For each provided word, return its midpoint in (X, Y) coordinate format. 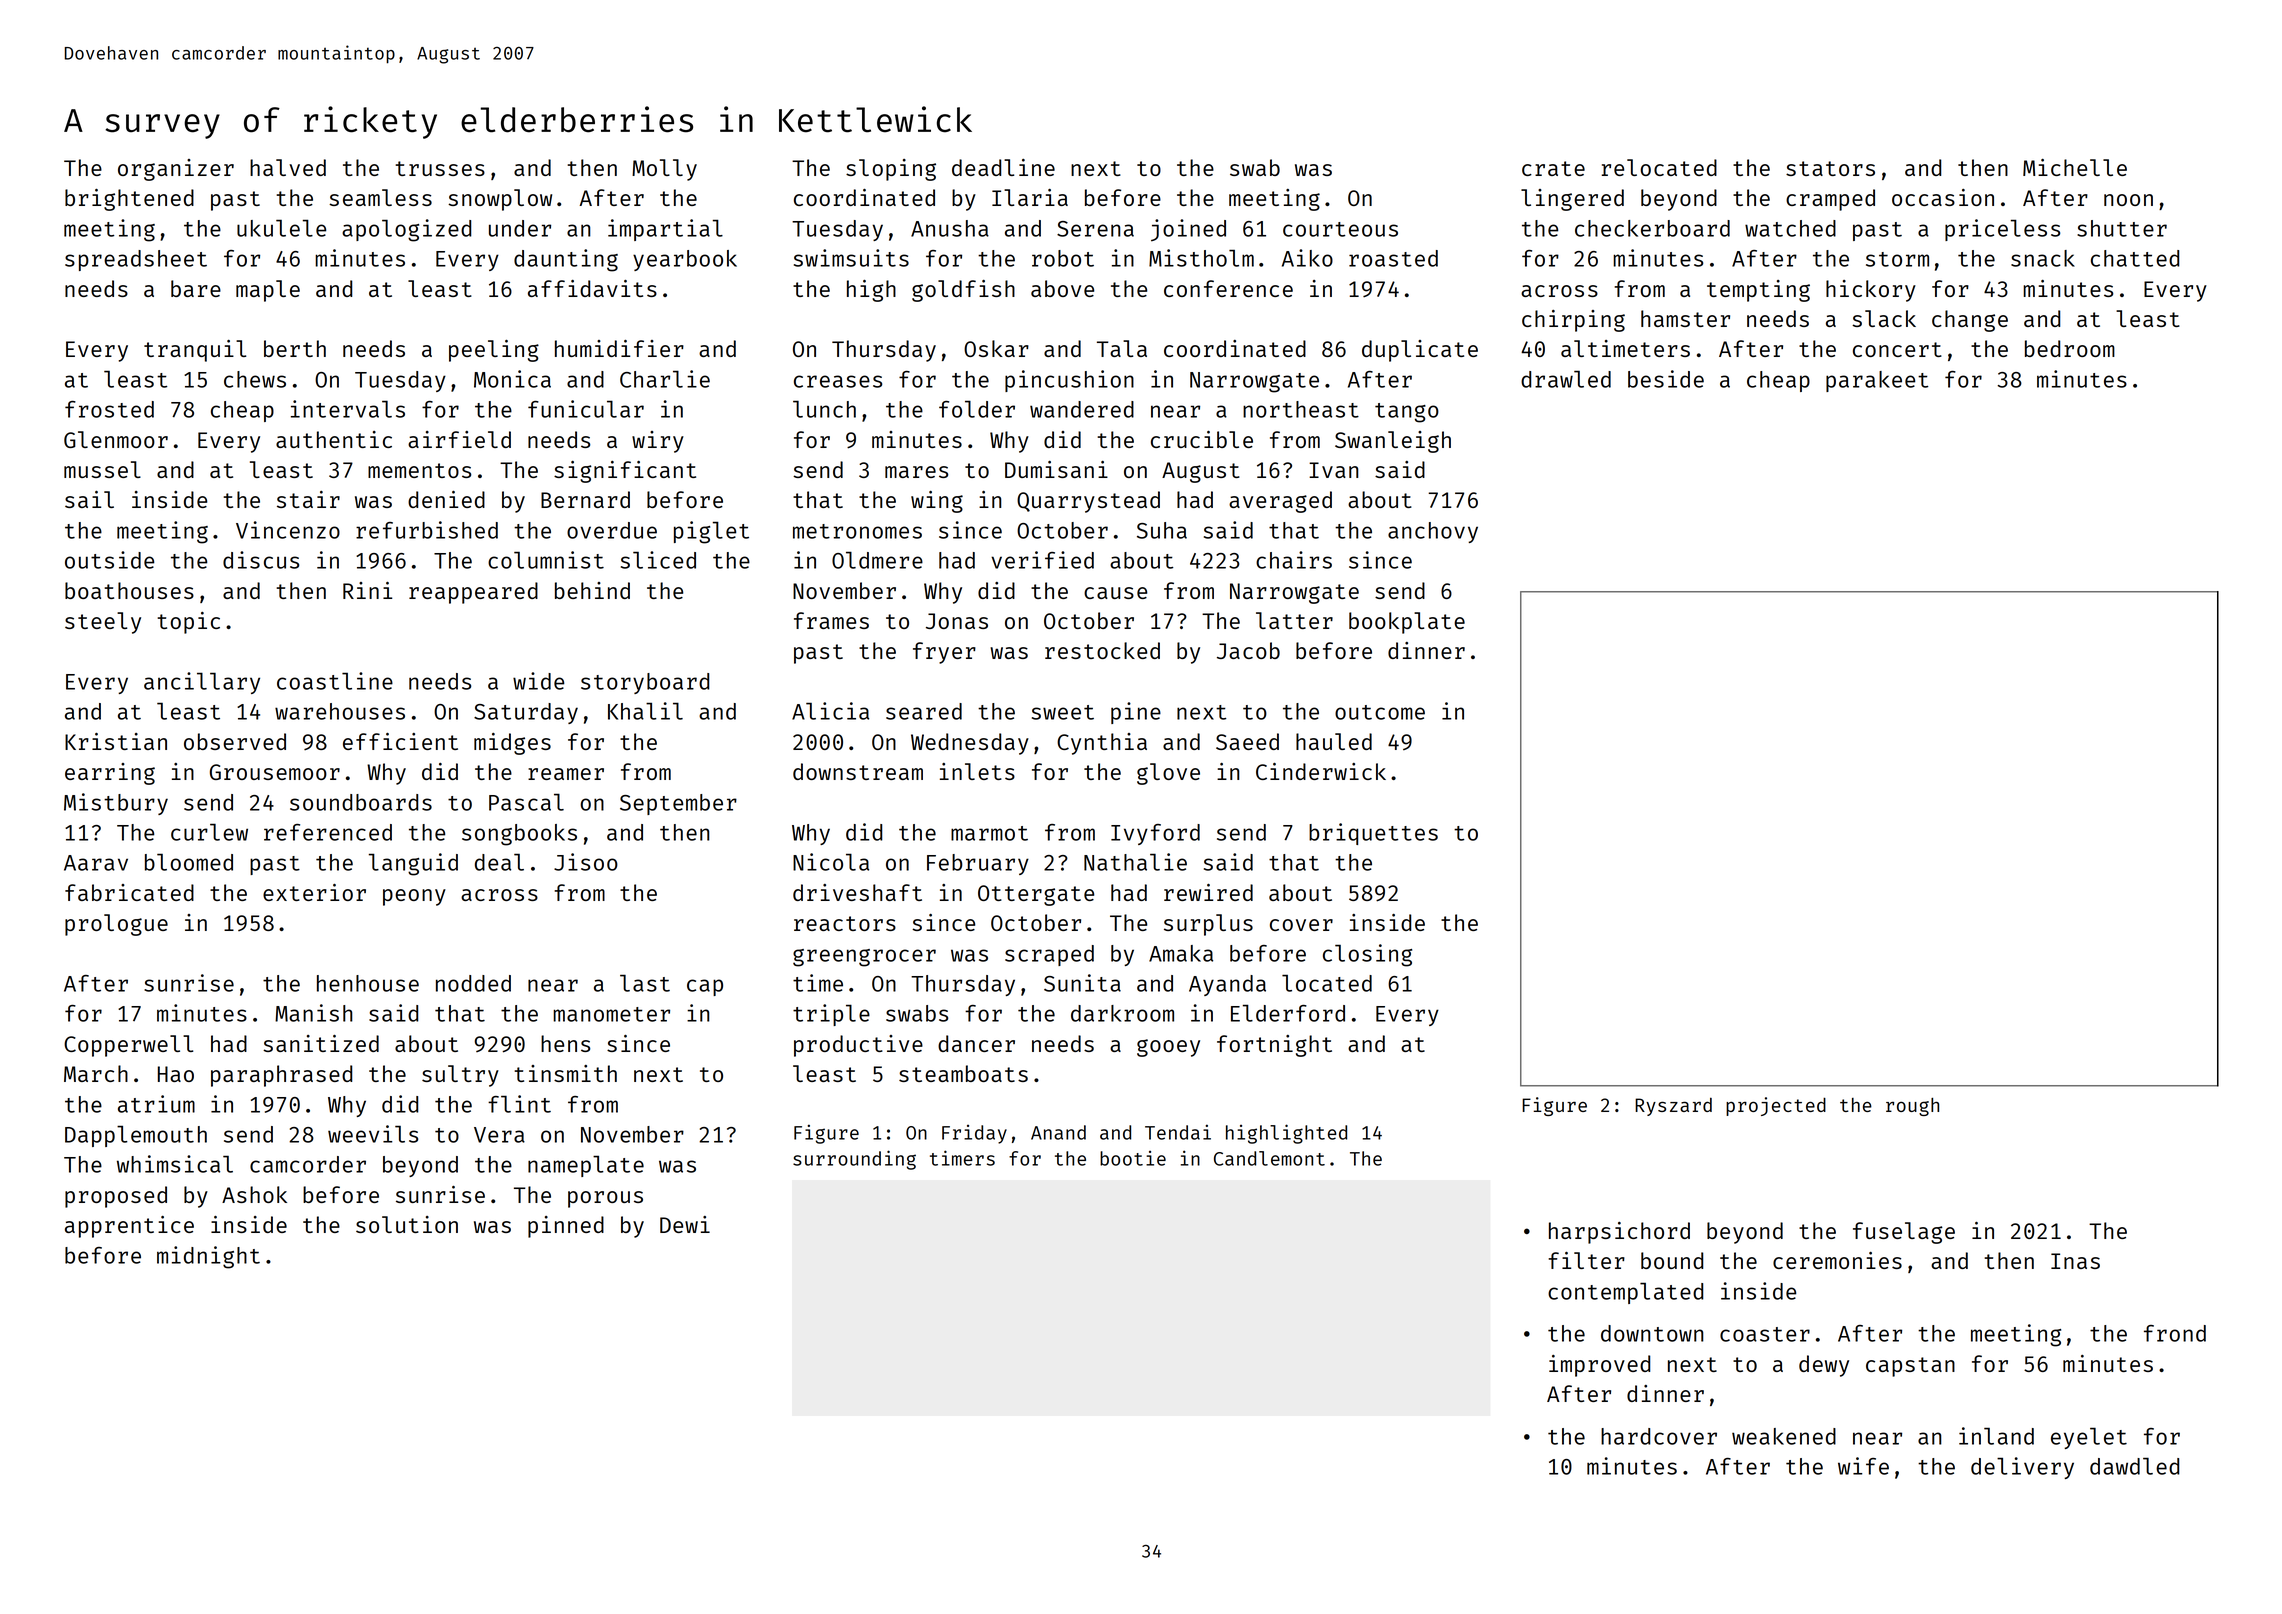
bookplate (1407, 623)
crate (1553, 168)
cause (1115, 593)
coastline (335, 681)
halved (288, 167)
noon (2128, 200)
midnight (208, 1257)
